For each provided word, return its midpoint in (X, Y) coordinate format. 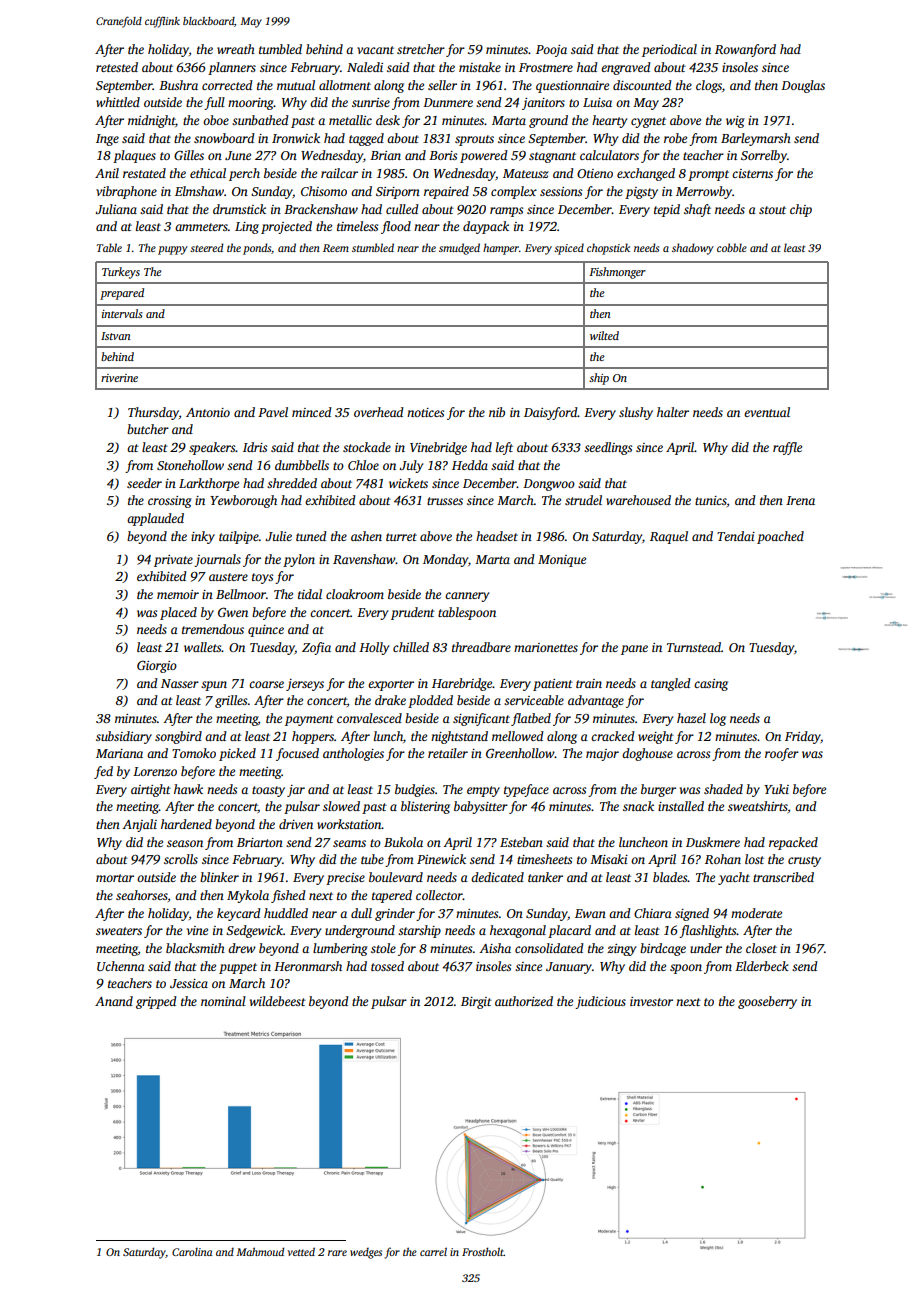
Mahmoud (260, 1251)
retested (117, 67)
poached (780, 537)
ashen (366, 536)
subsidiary (124, 737)
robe (675, 138)
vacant (375, 50)
